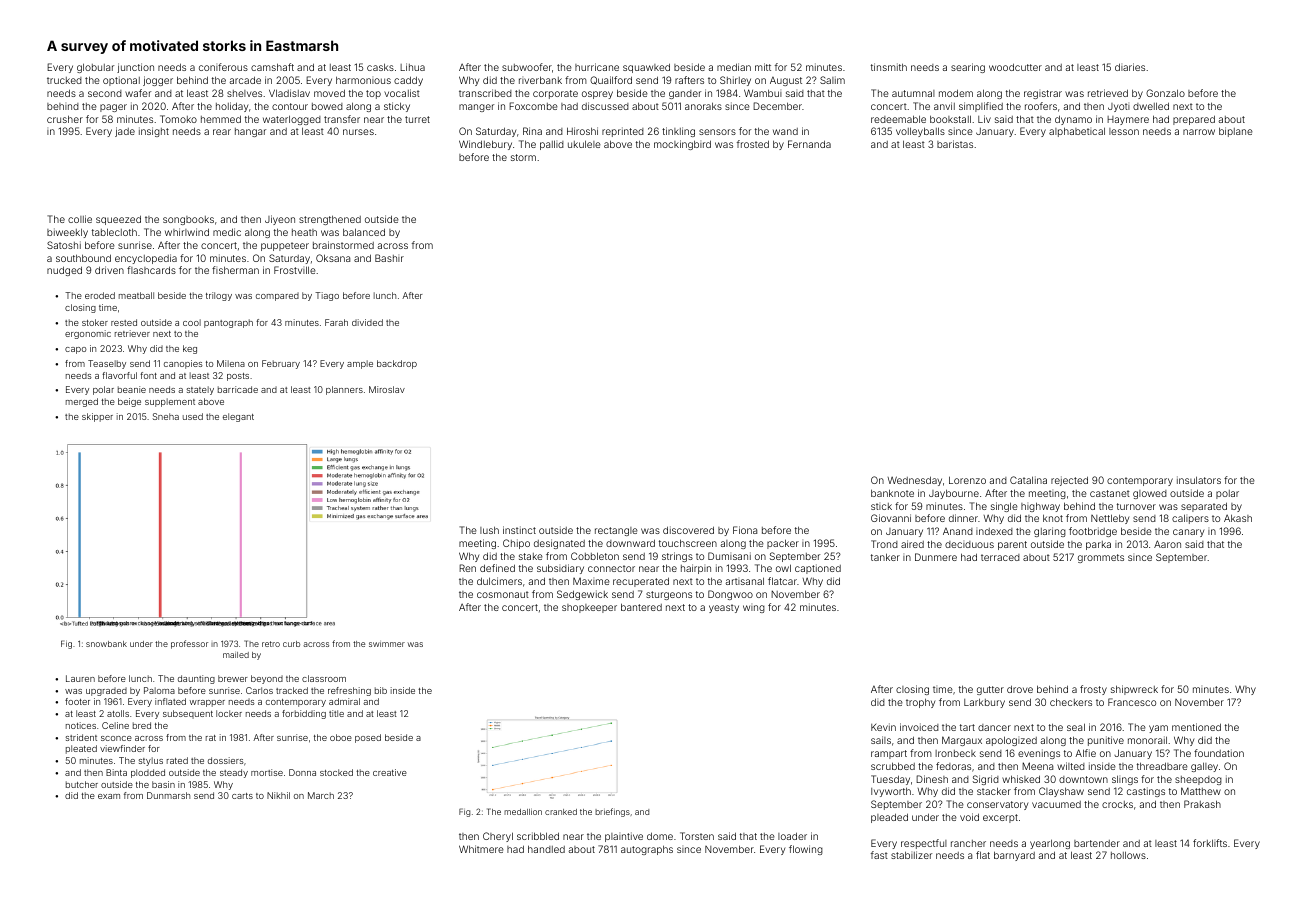 This screenshot has height=924, width=1308. Describe the element at coordinates (336, 322) in the screenshot. I see `Farah` at that location.
